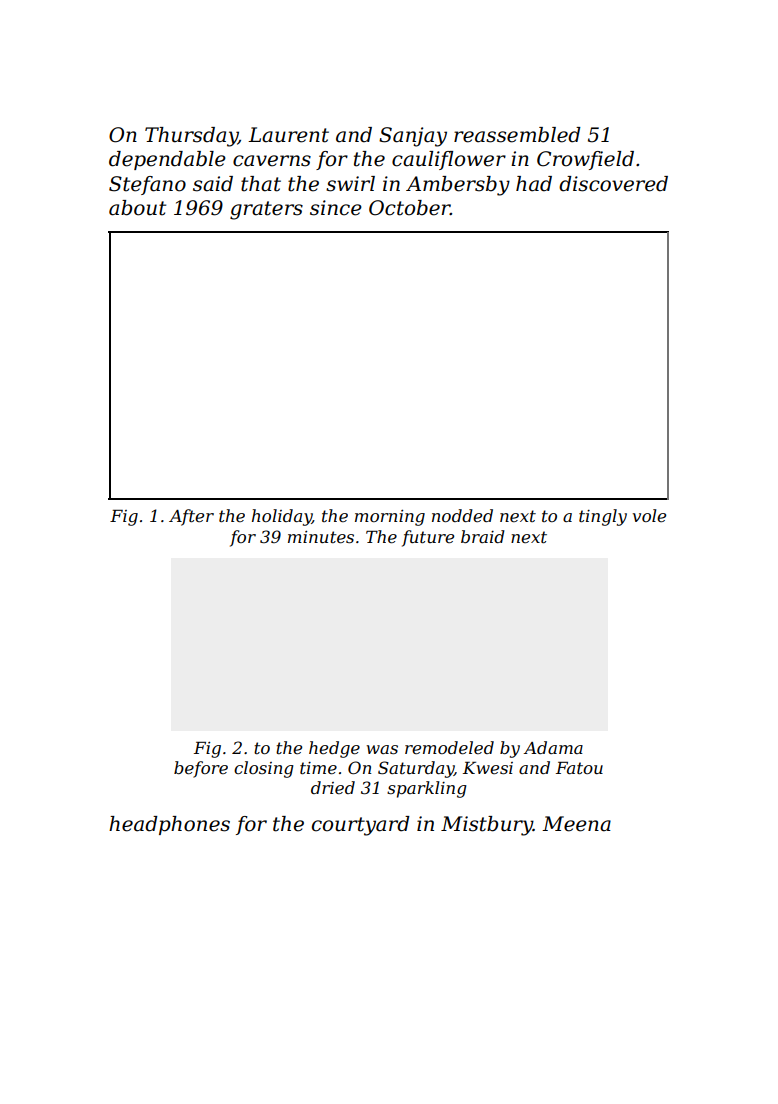 This screenshot has width=778, height=1104. Describe the element at coordinates (576, 824) in the screenshot. I see `Meena` at that location.
